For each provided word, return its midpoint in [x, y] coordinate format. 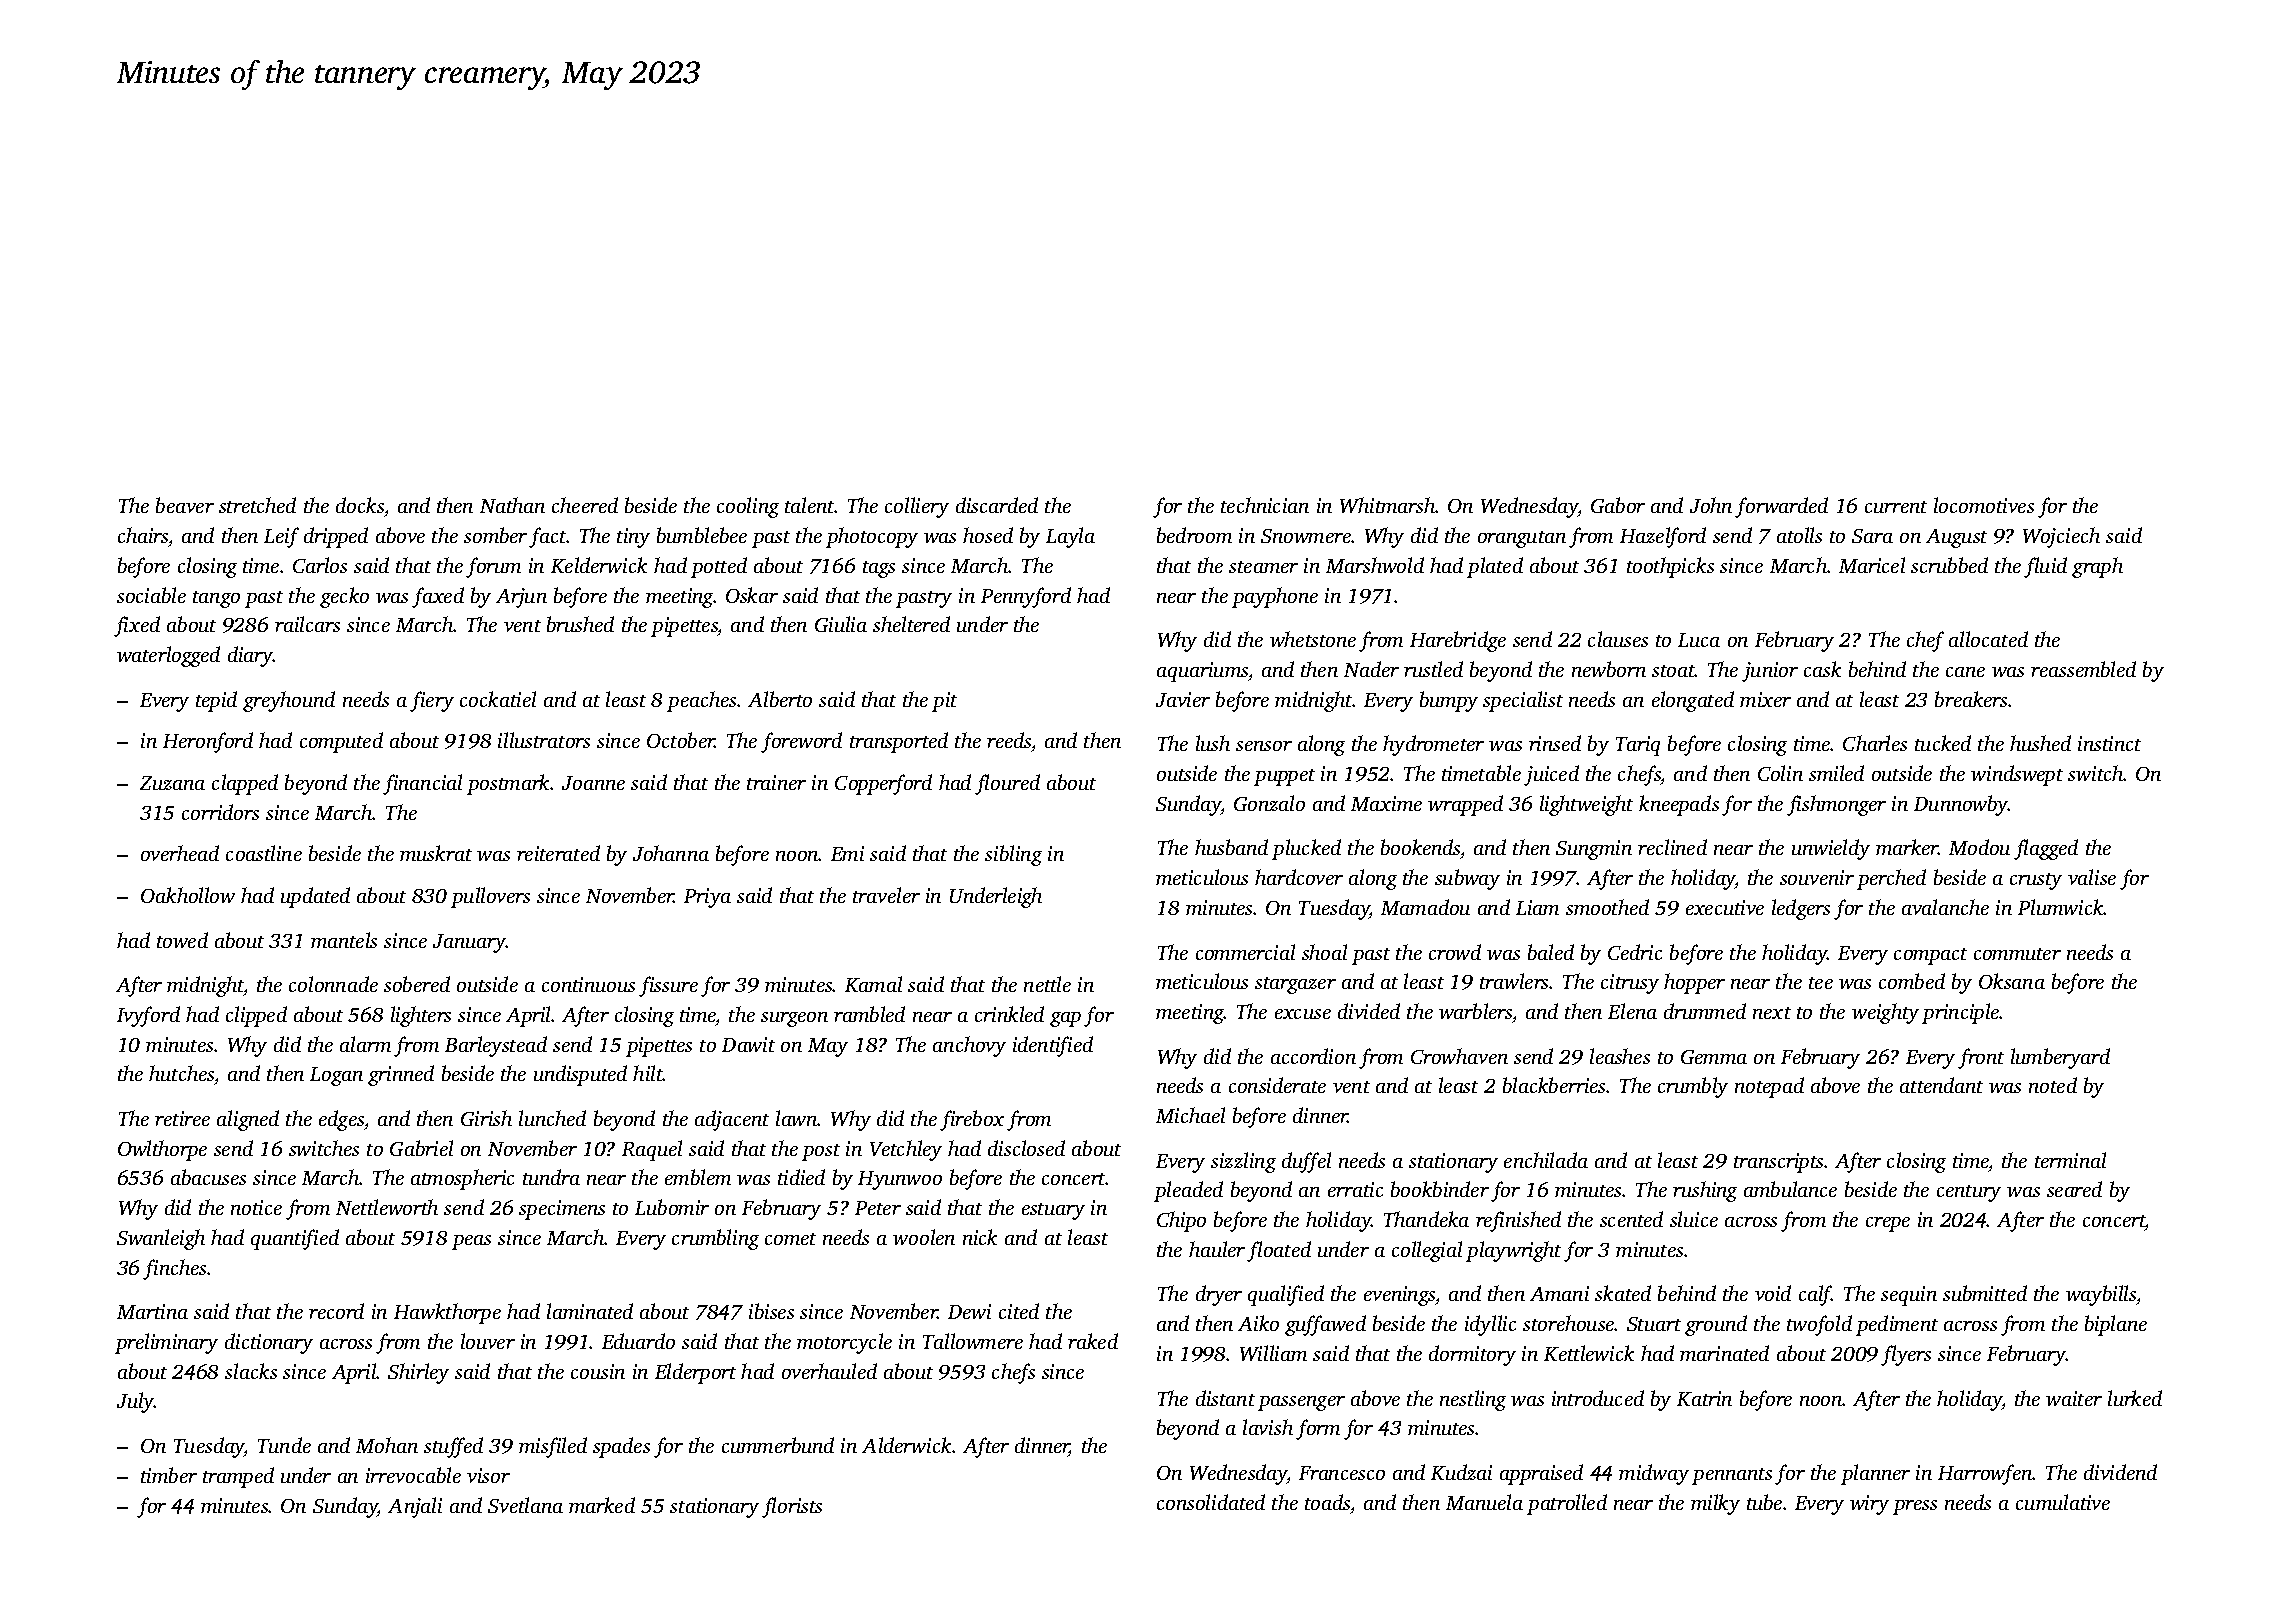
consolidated [1211, 1502]
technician [1265, 505]
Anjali [415, 1507]
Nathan [512, 505]
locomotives [1984, 505]
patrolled [1567, 1504]
